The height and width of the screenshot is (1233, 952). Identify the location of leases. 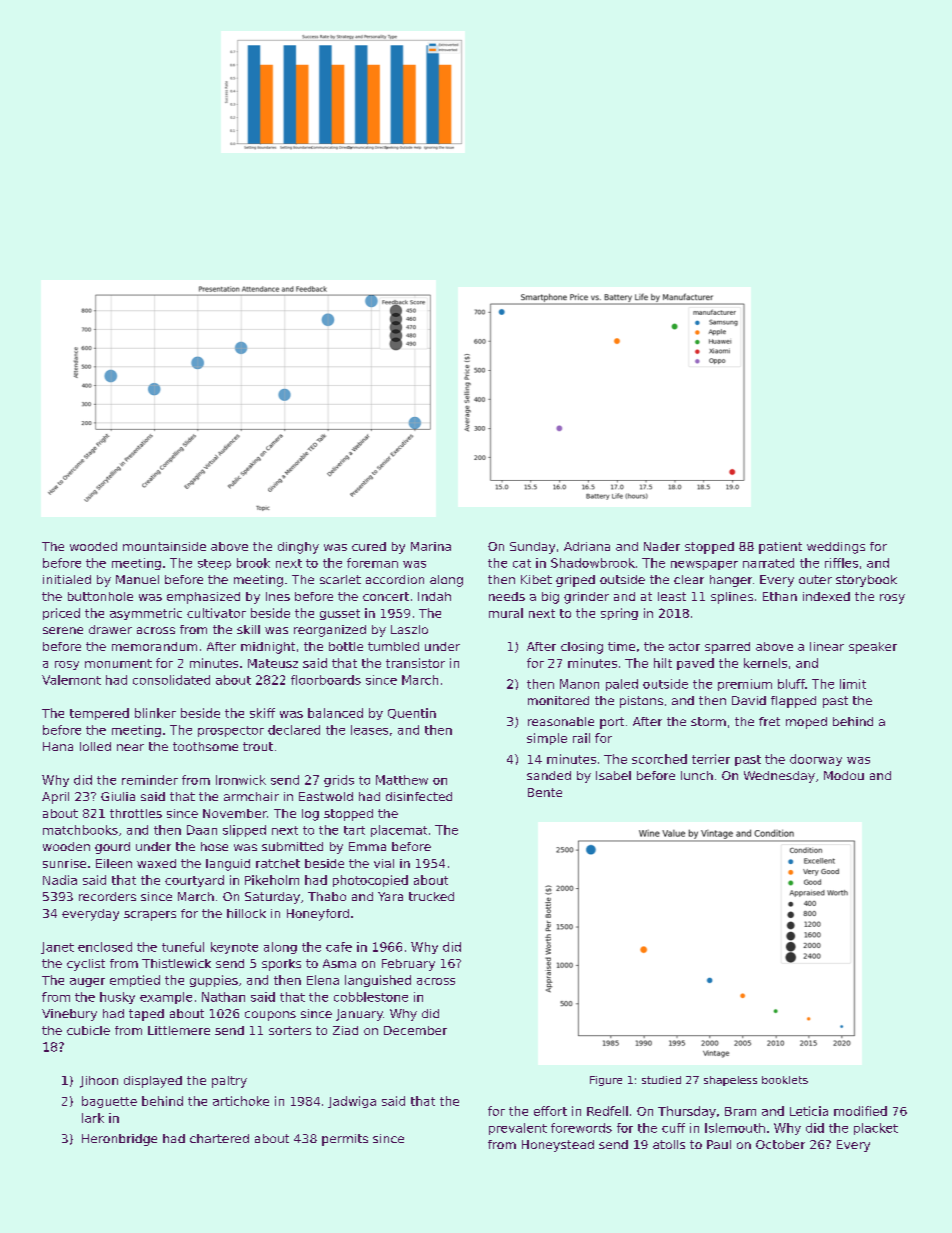
(369, 730).
